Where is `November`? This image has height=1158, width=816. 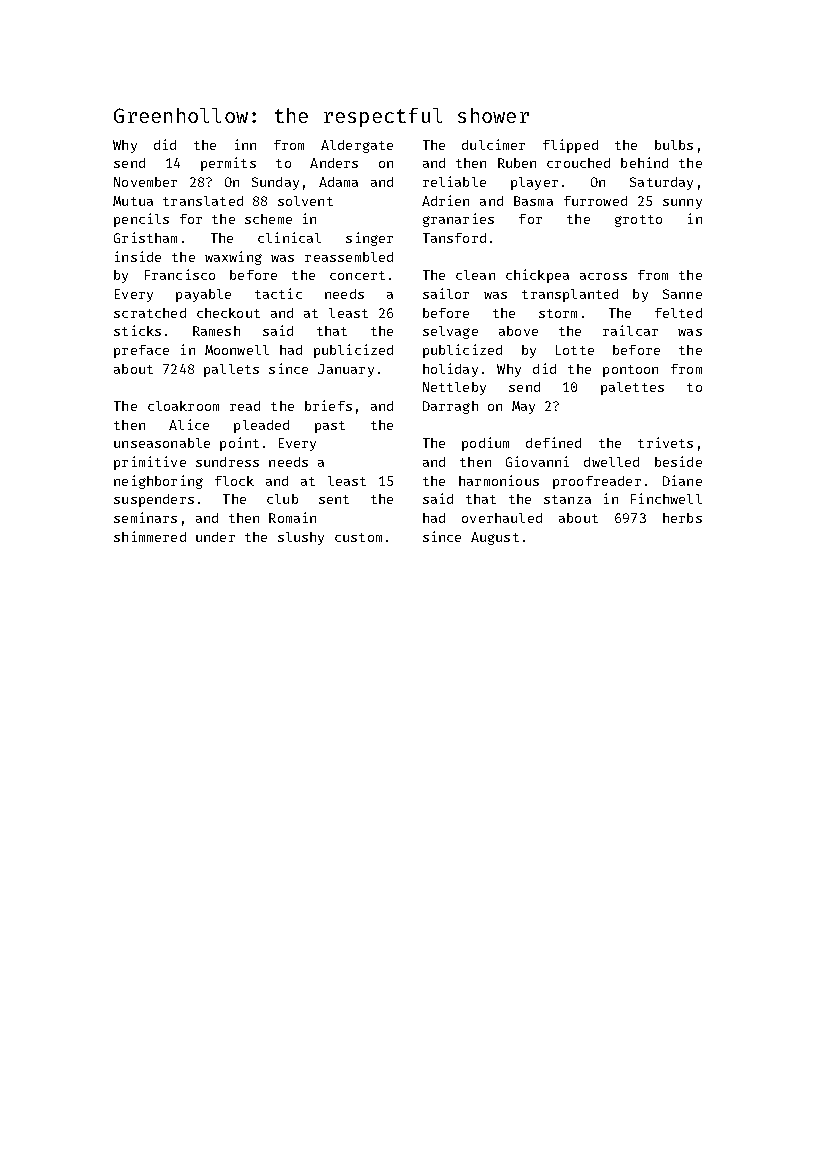
November is located at coordinates (145, 182).
